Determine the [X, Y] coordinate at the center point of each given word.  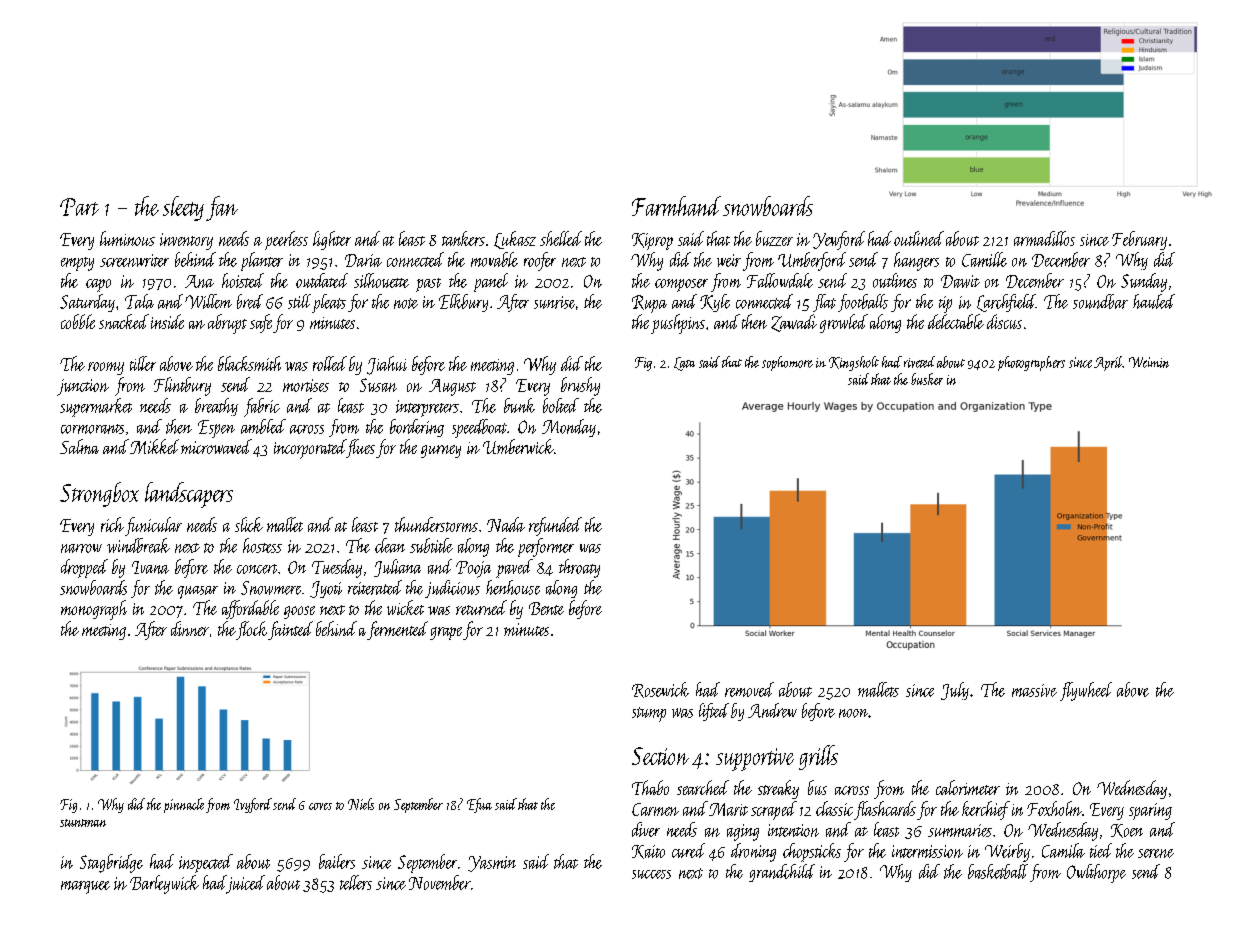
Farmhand [676, 206]
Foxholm [1054, 808]
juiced [246, 884]
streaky [778, 789]
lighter [332, 240]
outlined [919, 238]
